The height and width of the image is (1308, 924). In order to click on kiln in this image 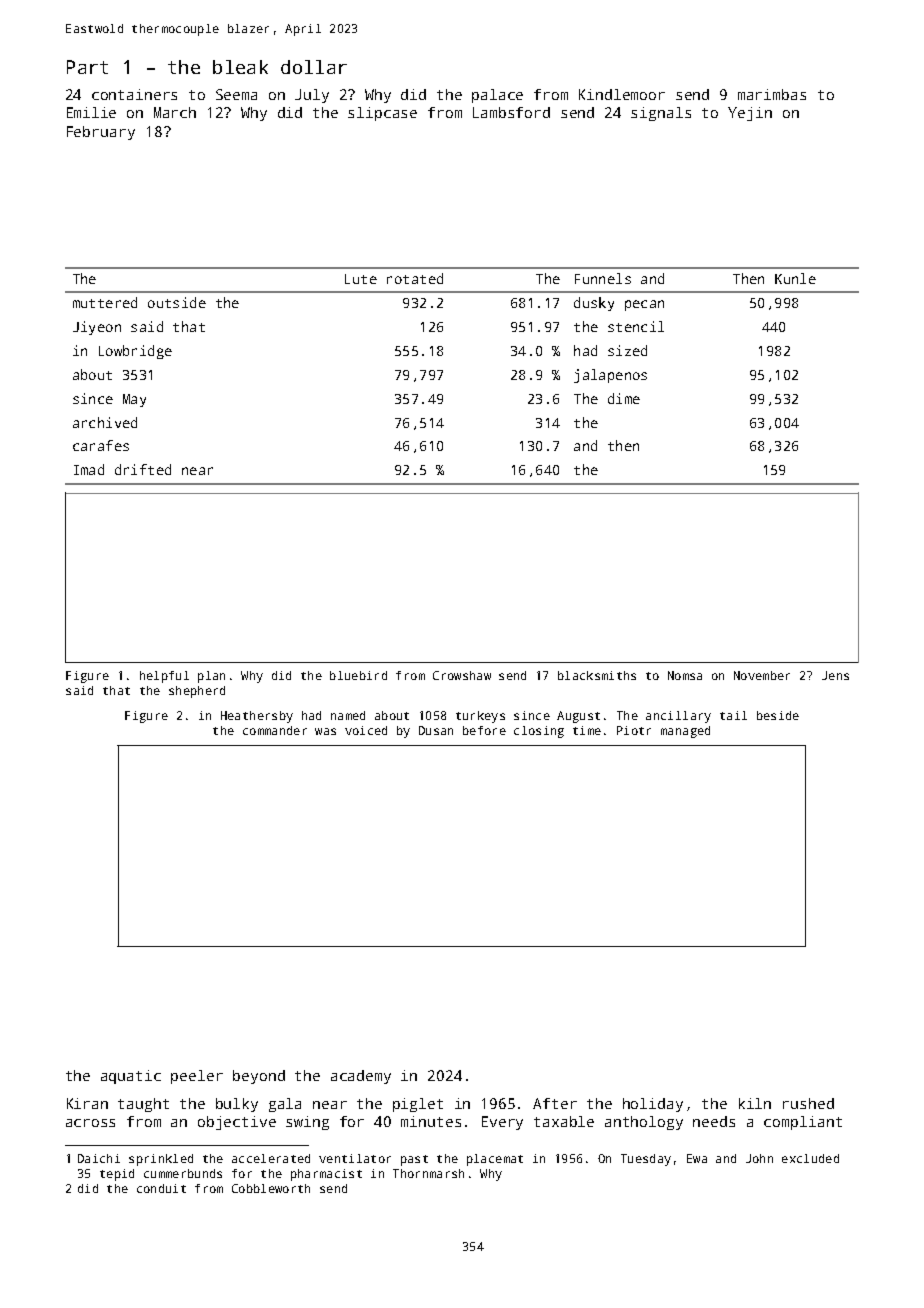, I will do `click(755, 1103)`.
